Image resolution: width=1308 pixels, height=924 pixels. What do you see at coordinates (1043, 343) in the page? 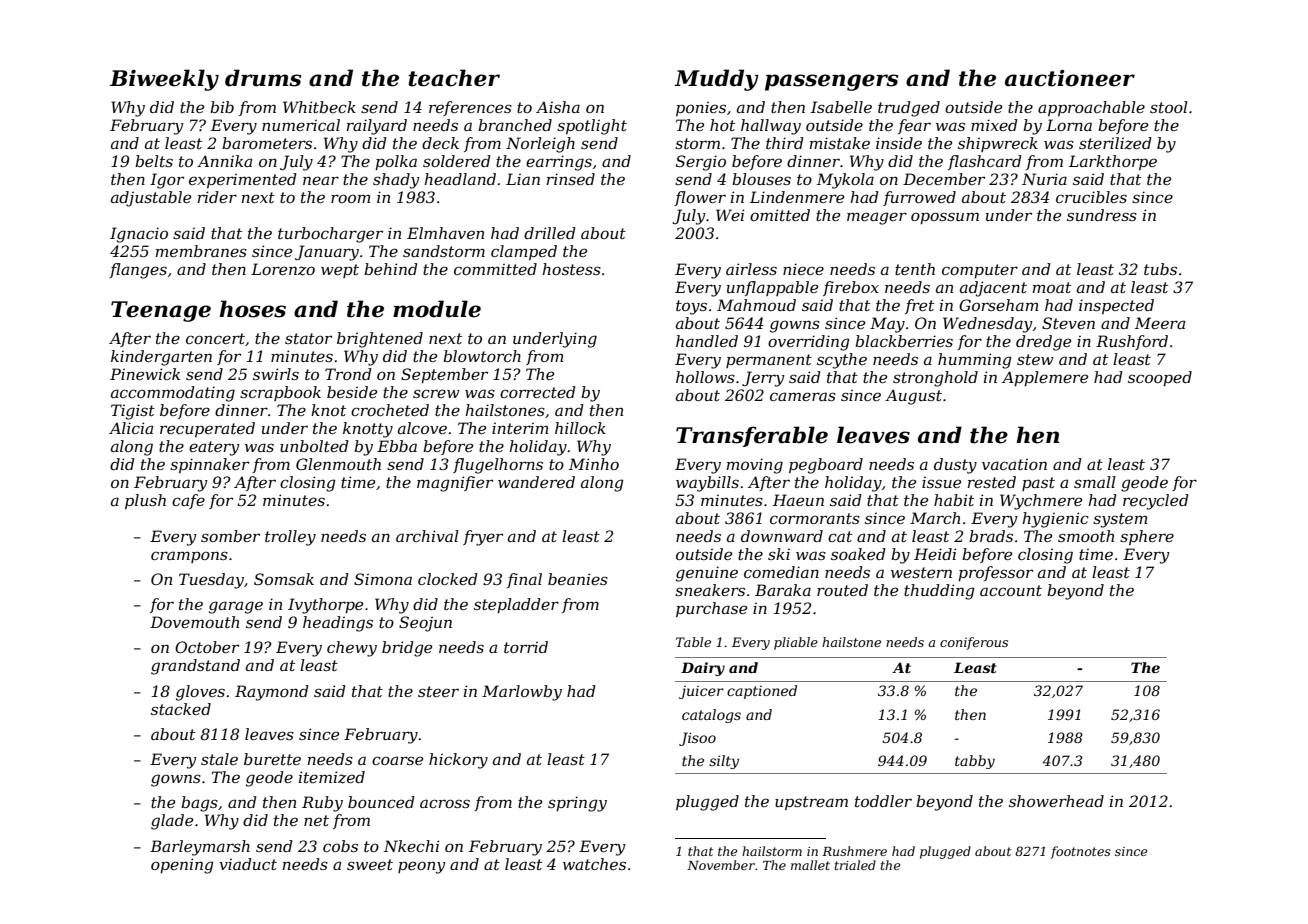
I see `dredge` at bounding box center [1043, 343].
